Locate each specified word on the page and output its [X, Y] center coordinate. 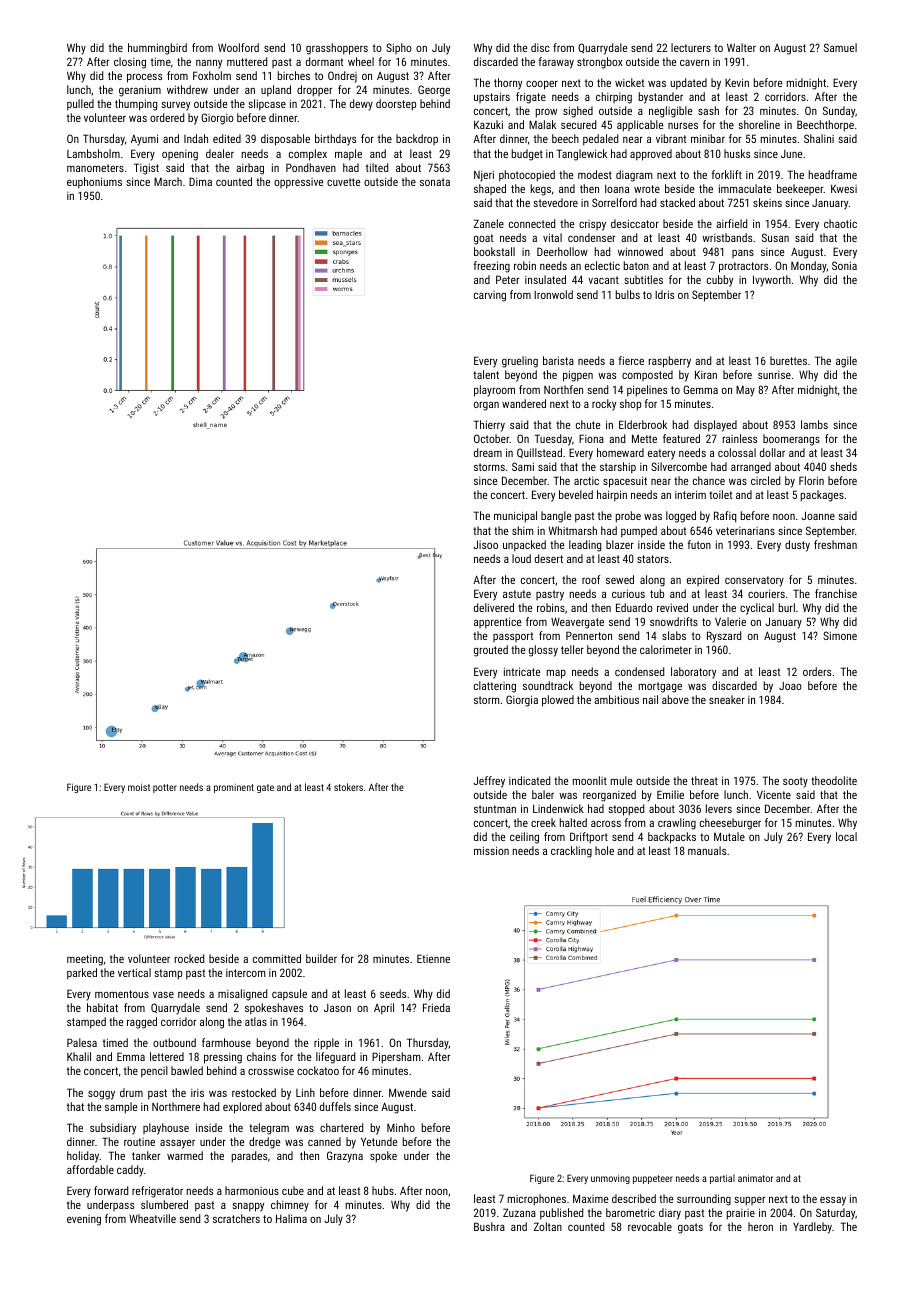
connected [532, 223]
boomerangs [791, 440]
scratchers [236, 1218]
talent [486, 374]
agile [846, 362]
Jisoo [485, 544]
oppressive [298, 183]
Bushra [489, 1226]
